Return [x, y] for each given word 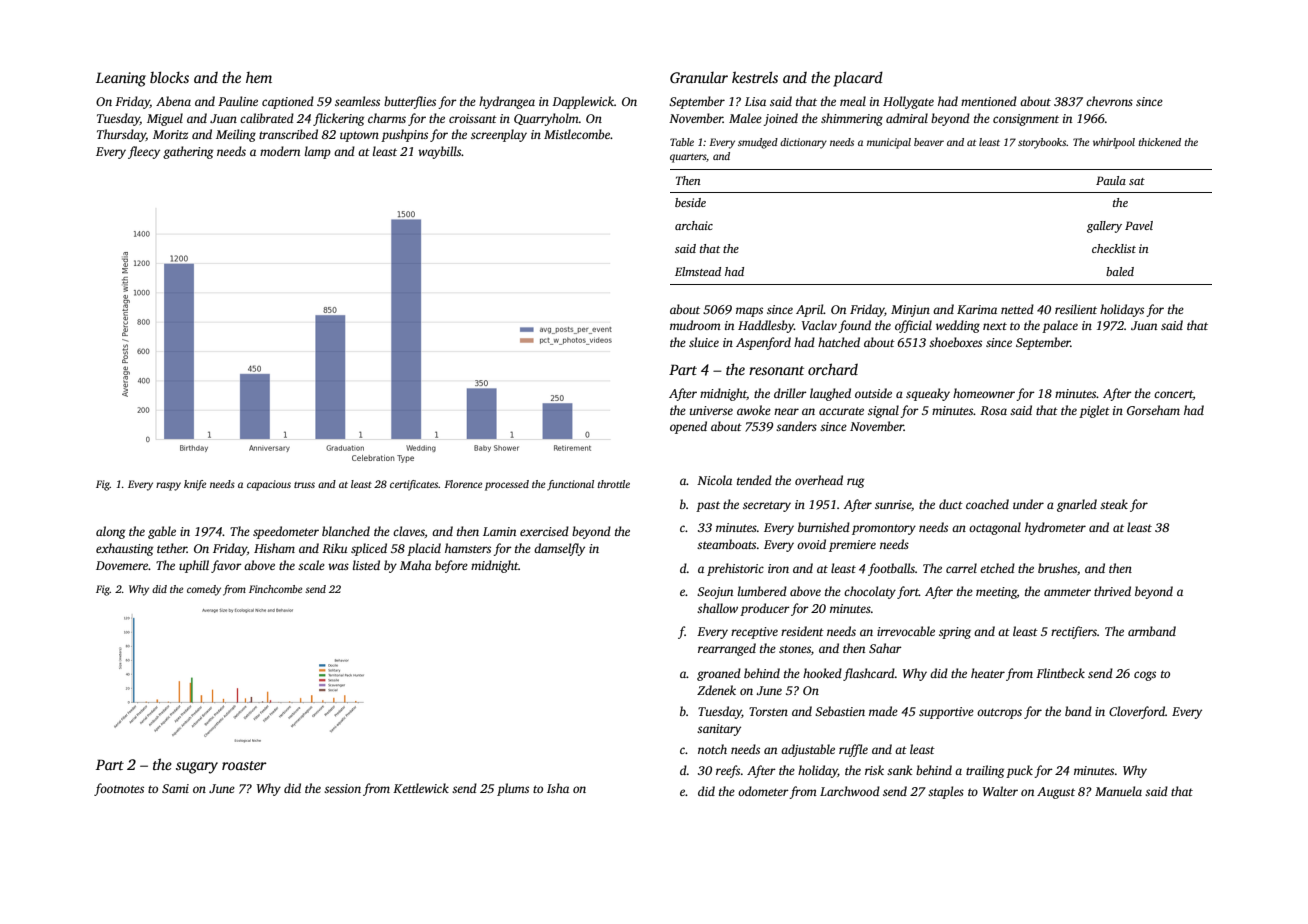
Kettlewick [421, 788]
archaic [694, 225]
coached [987, 504]
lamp [318, 152]
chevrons [1109, 101]
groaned [719, 674]
